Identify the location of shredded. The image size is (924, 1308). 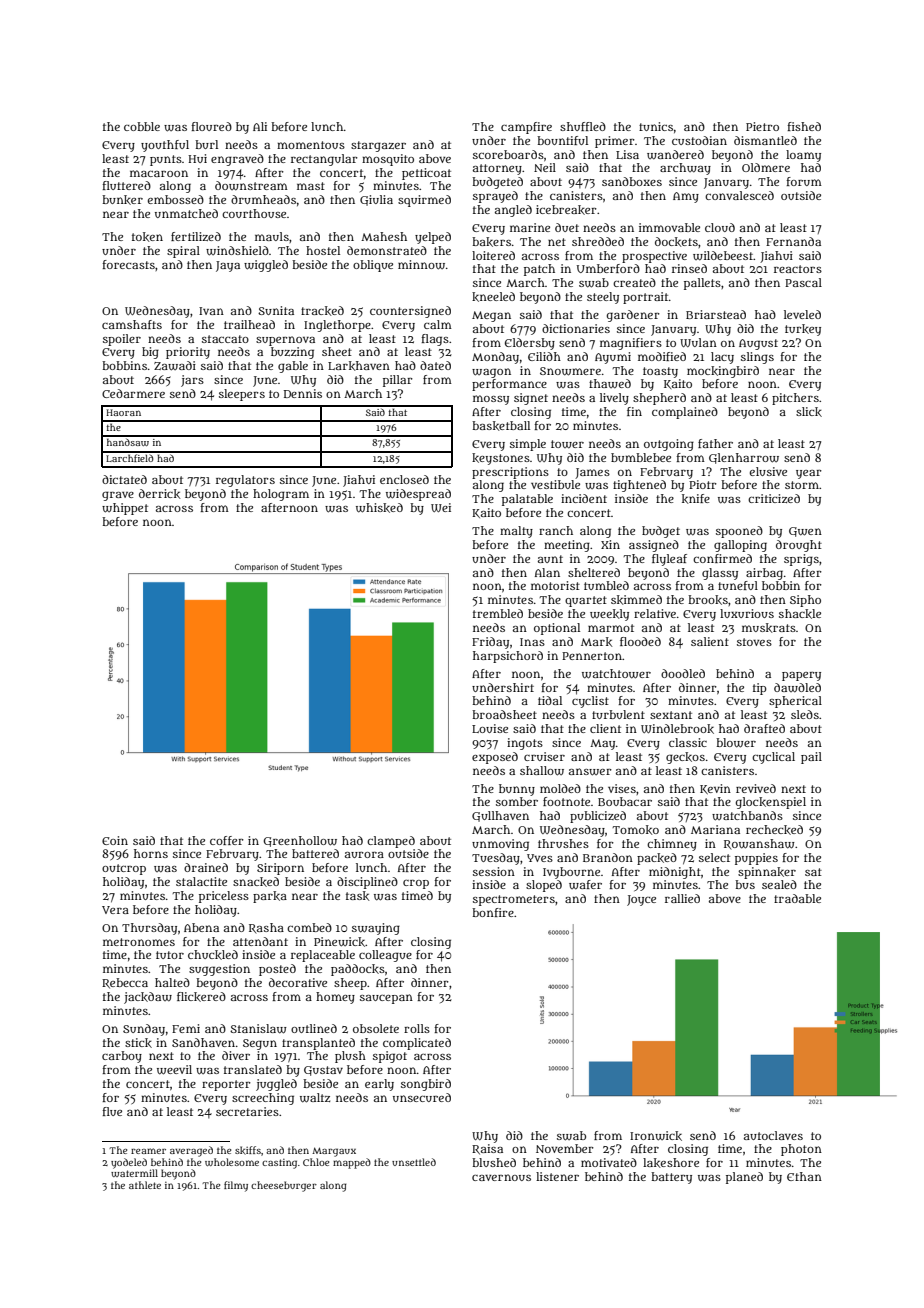
(598, 241).
